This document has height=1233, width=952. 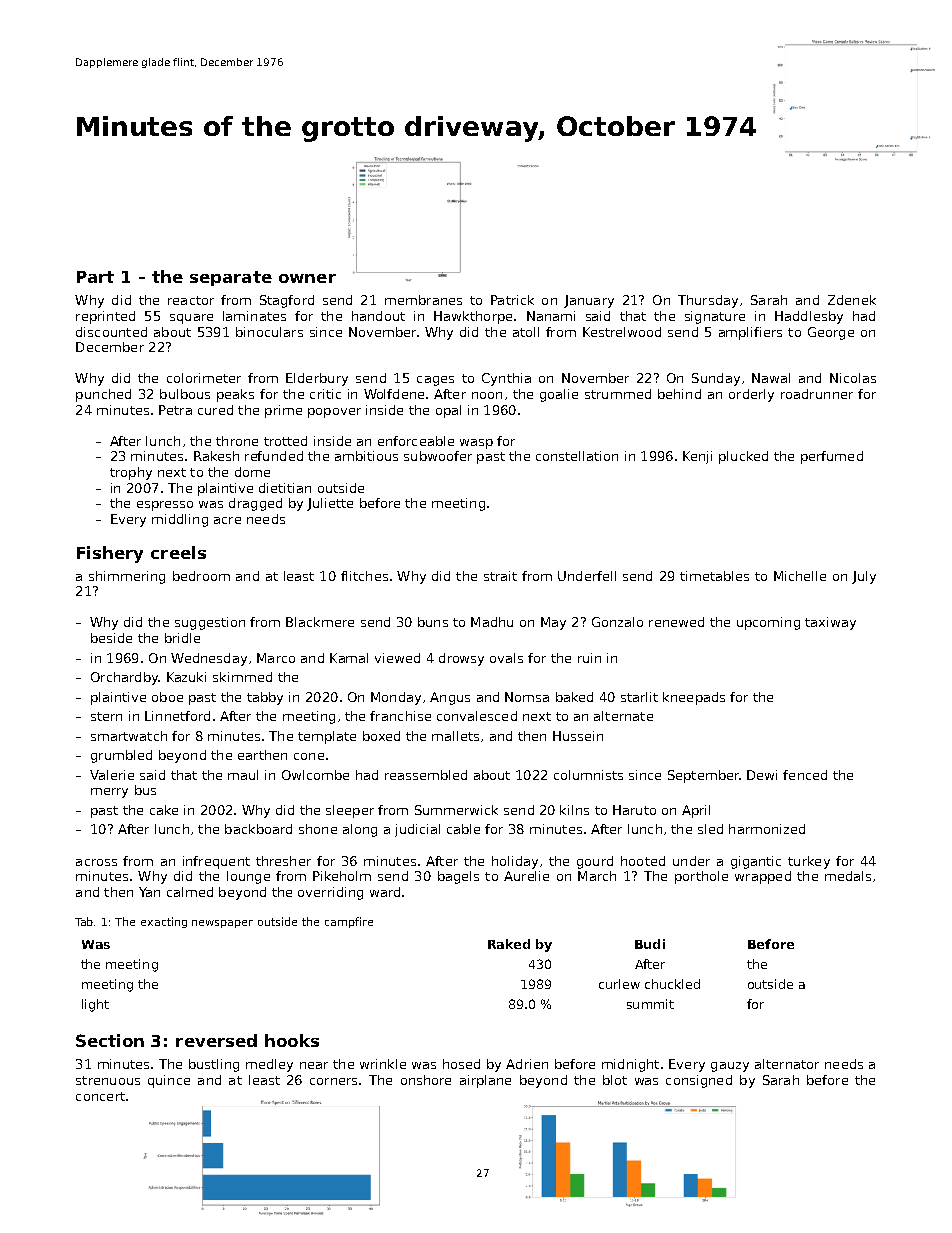 I want to click on owner, so click(x=307, y=278).
